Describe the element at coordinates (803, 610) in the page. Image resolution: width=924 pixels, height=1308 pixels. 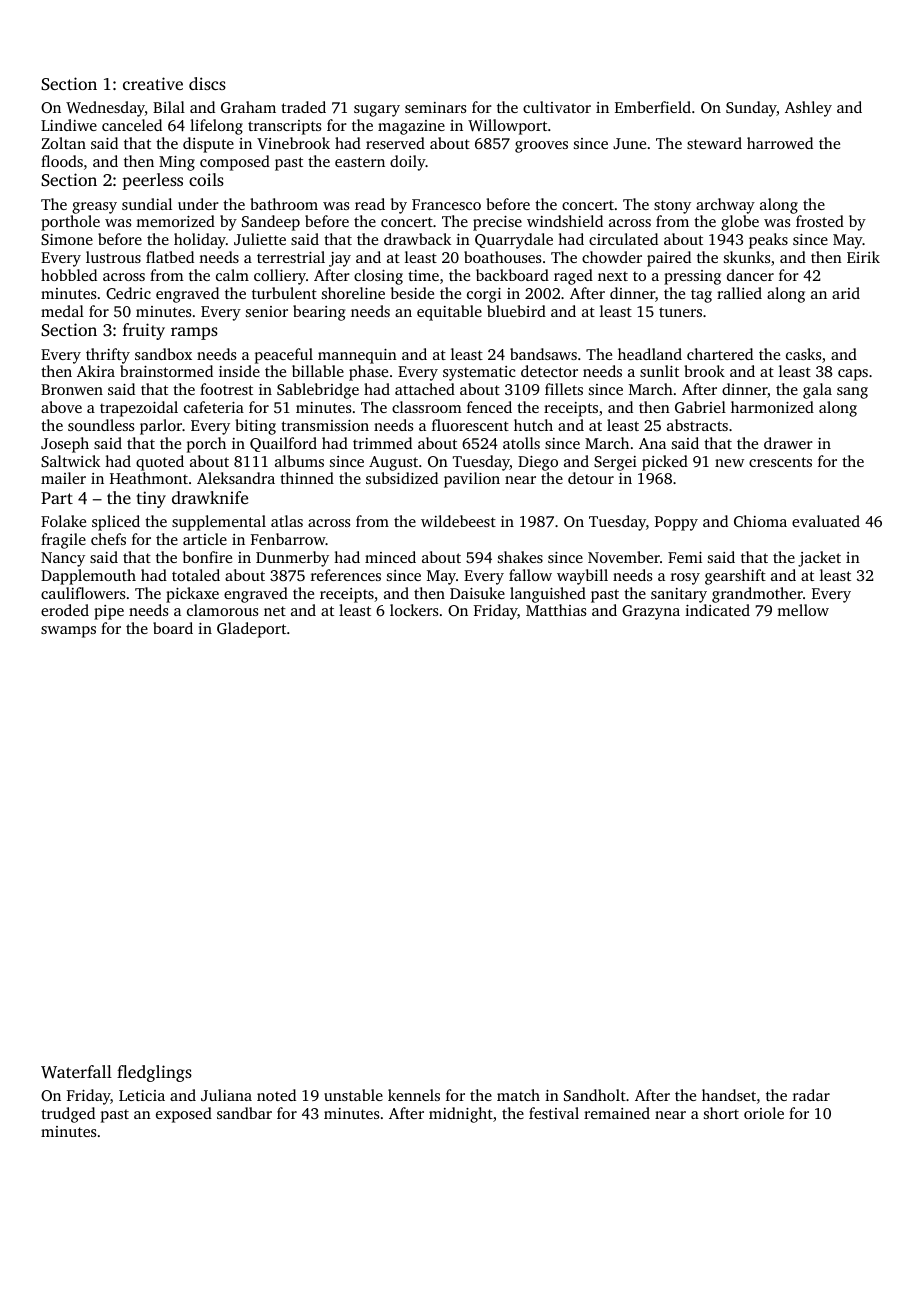
I see `mellow` at that location.
